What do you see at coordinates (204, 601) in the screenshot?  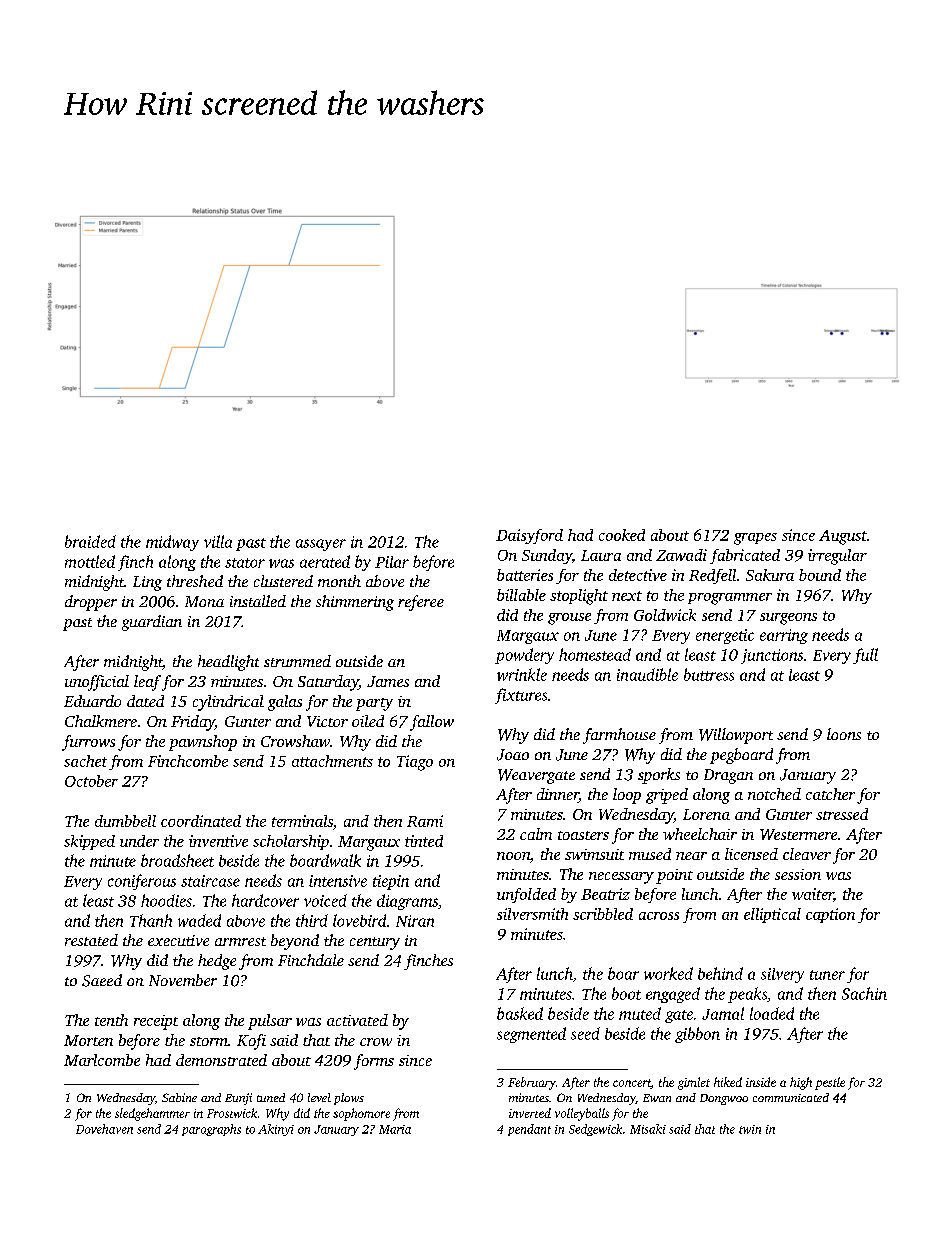 I see `Mona` at bounding box center [204, 601].
